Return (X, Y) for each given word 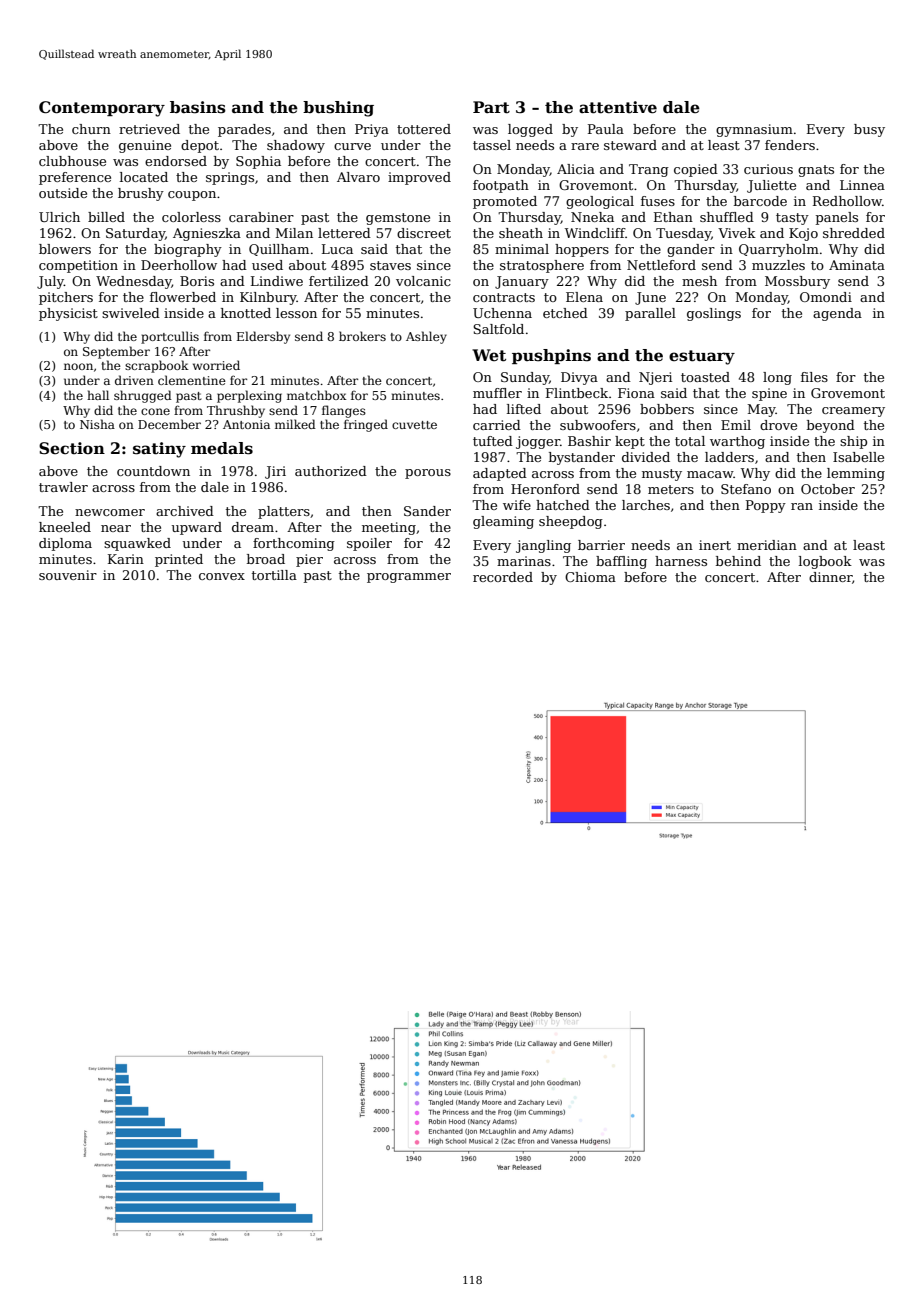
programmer (409, 578)
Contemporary (102, 109)
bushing (338, 109)
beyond (831, 426)
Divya (579, 378)
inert (715, 545)
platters (284, 512)
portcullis (170, 337)
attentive (618, 107)
